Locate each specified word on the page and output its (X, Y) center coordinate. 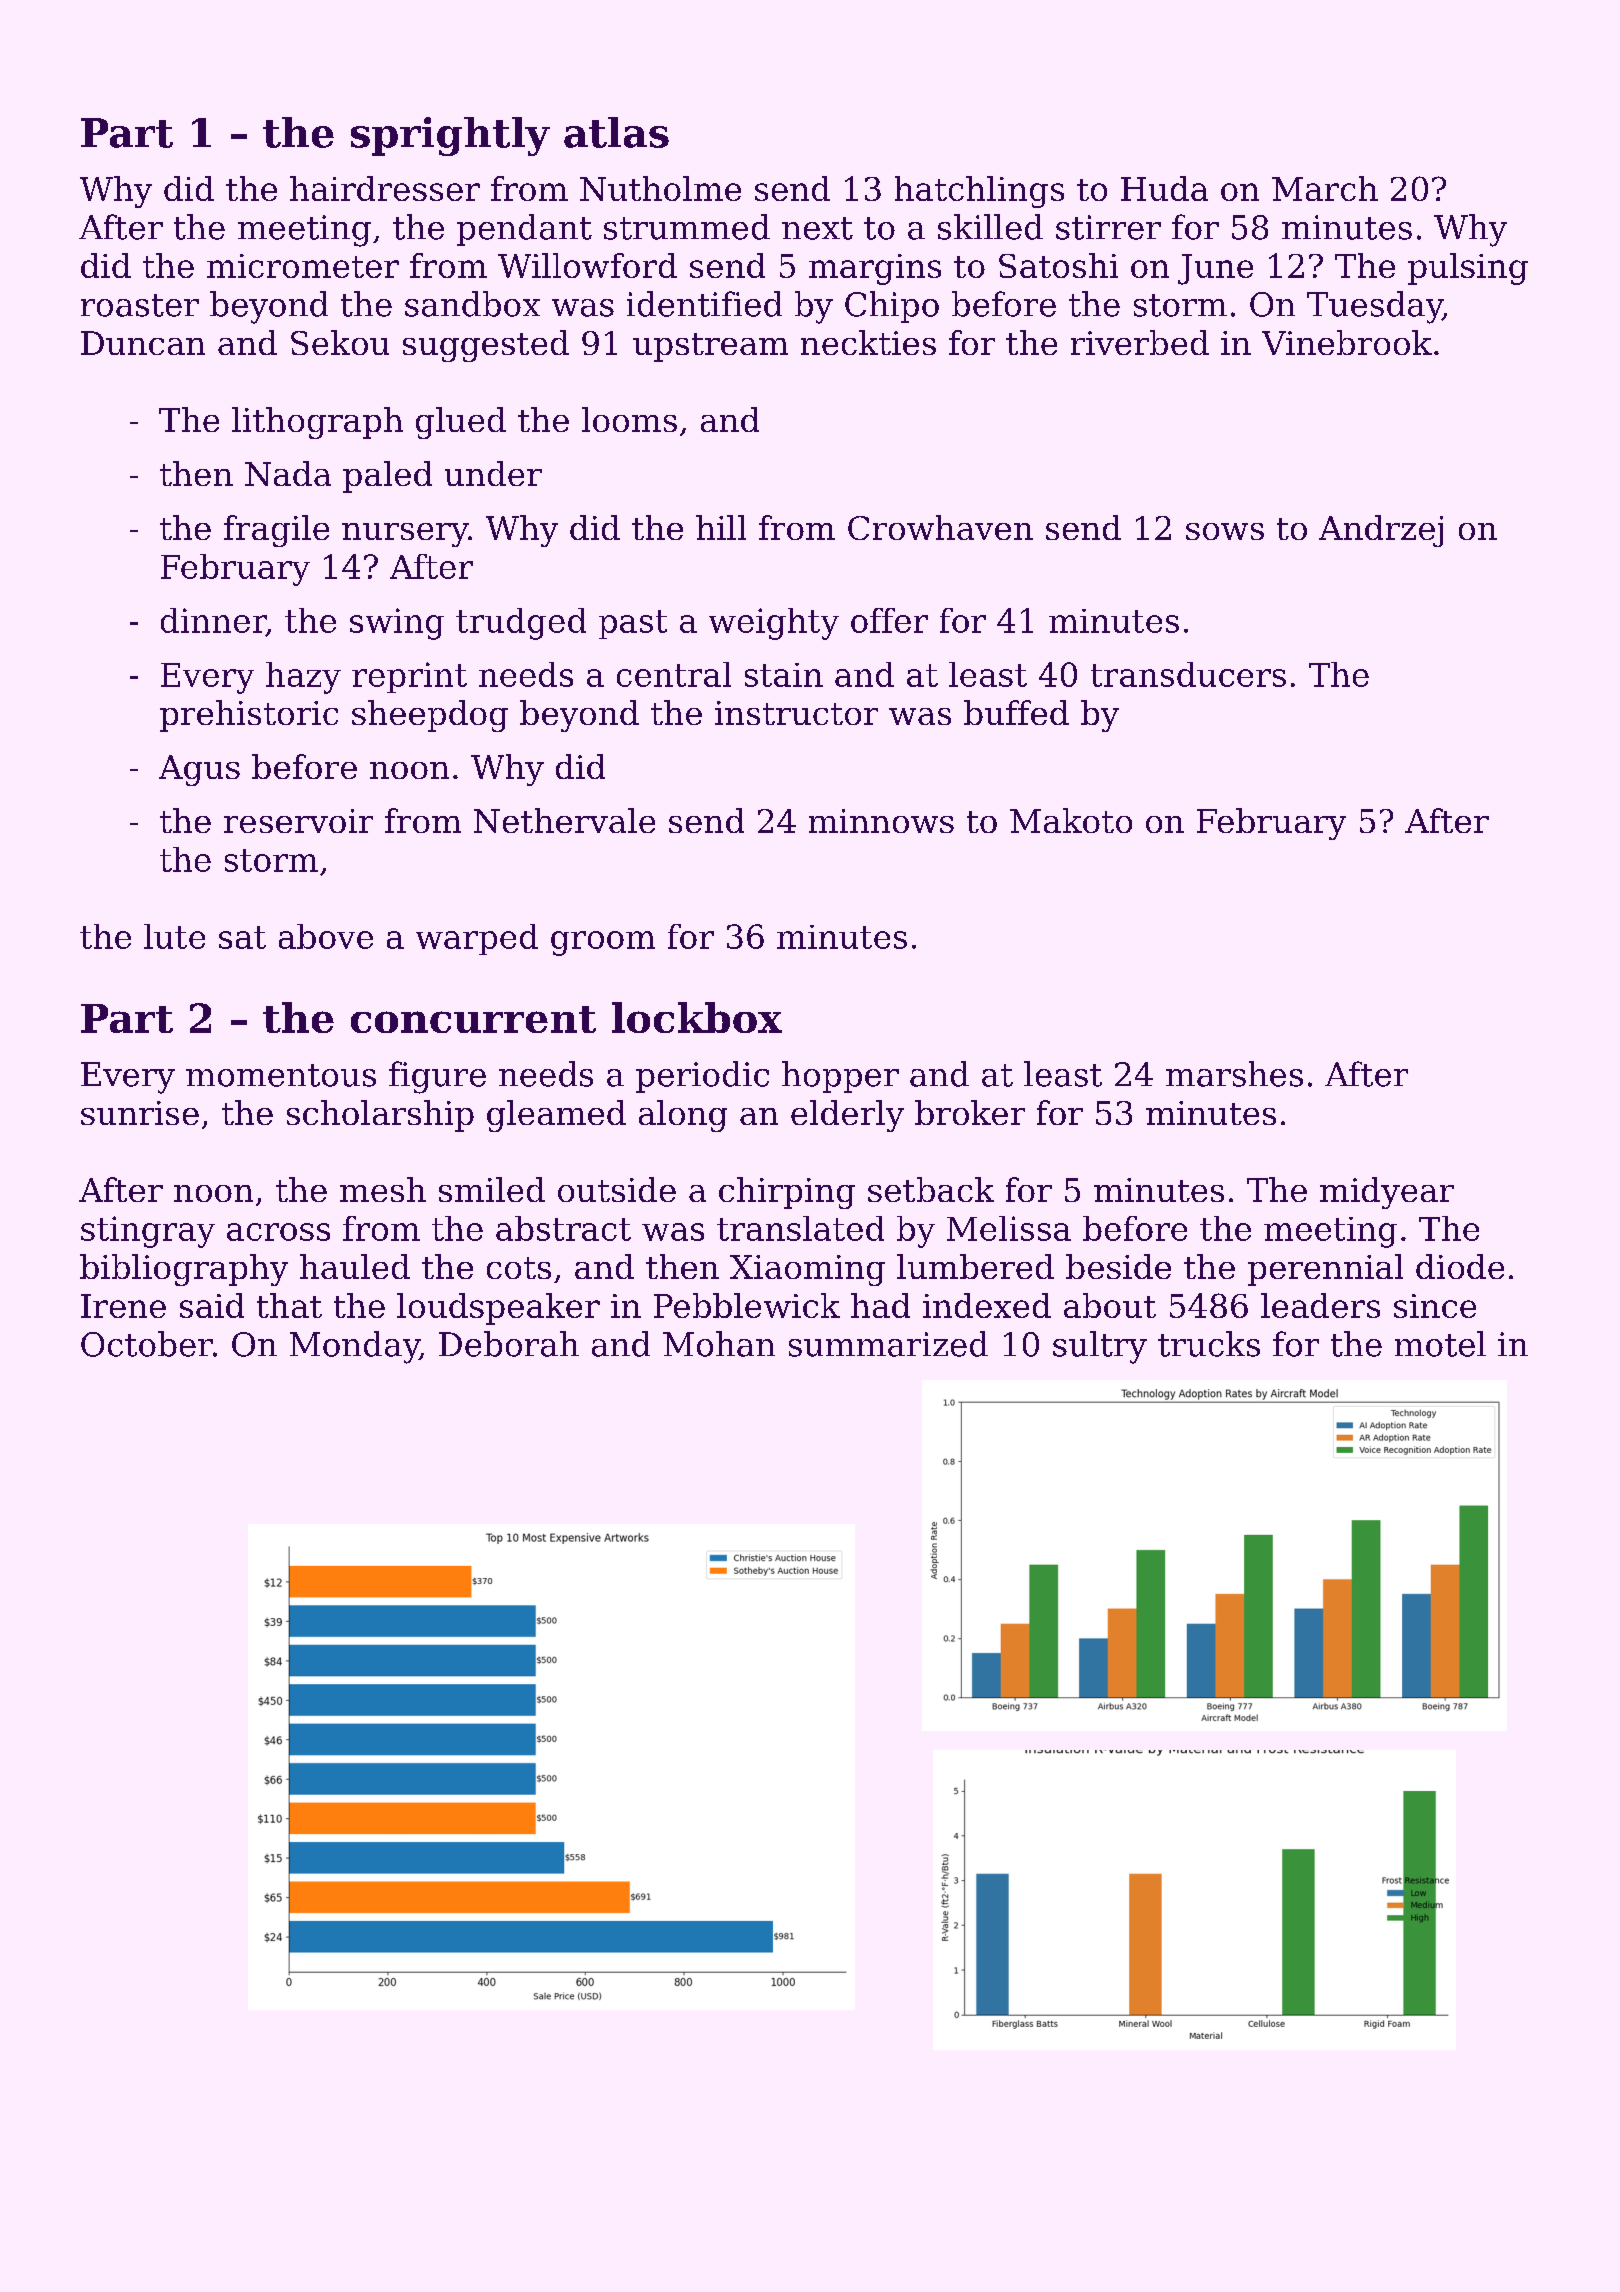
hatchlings (979, 192)
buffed (1016, 712)
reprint (409, 677)
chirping (787, 1193)
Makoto (1071, 820)
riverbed (1140, 342)
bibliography (184, 1270)
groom (603, 943)
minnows (881, 821)
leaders (1320, 1305)
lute (174, 936)
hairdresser (385, 188)
